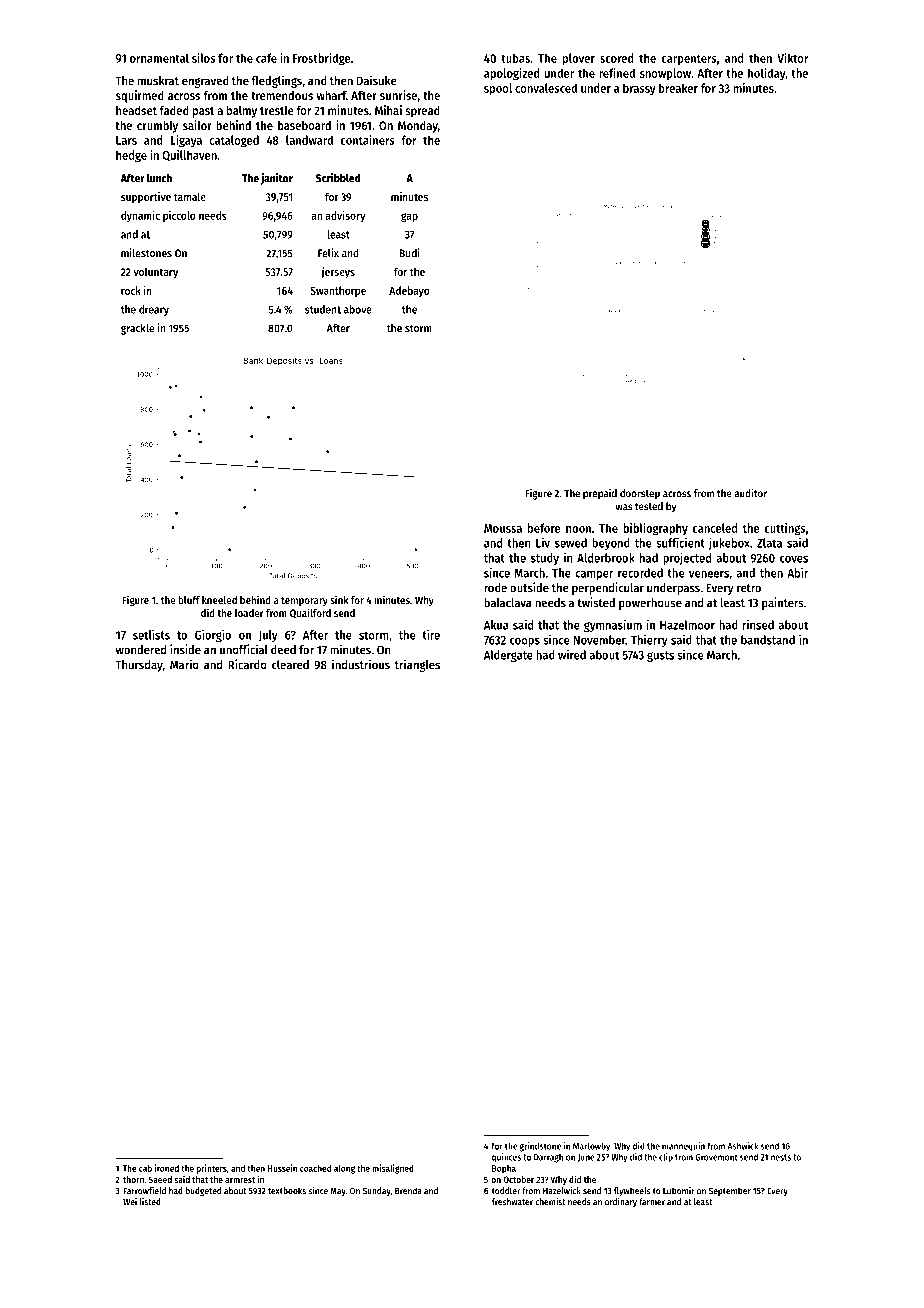 Image resolution: width=924 pixels, height=1308 pixels. I want to click on nests, so click(781, 1157).
